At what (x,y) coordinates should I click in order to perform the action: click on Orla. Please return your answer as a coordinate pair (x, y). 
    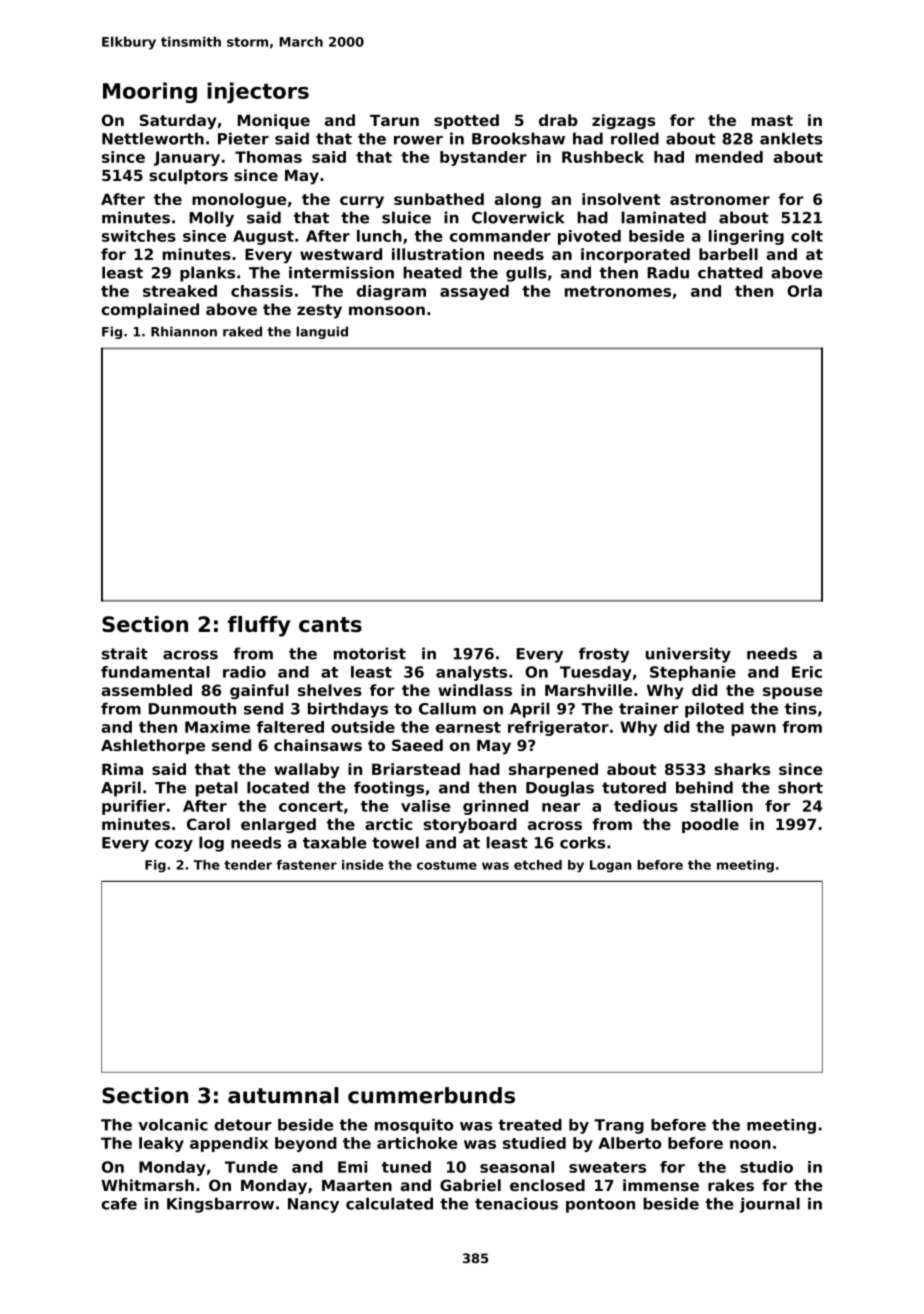
    Looking at the image, I should click on (804, 291).
